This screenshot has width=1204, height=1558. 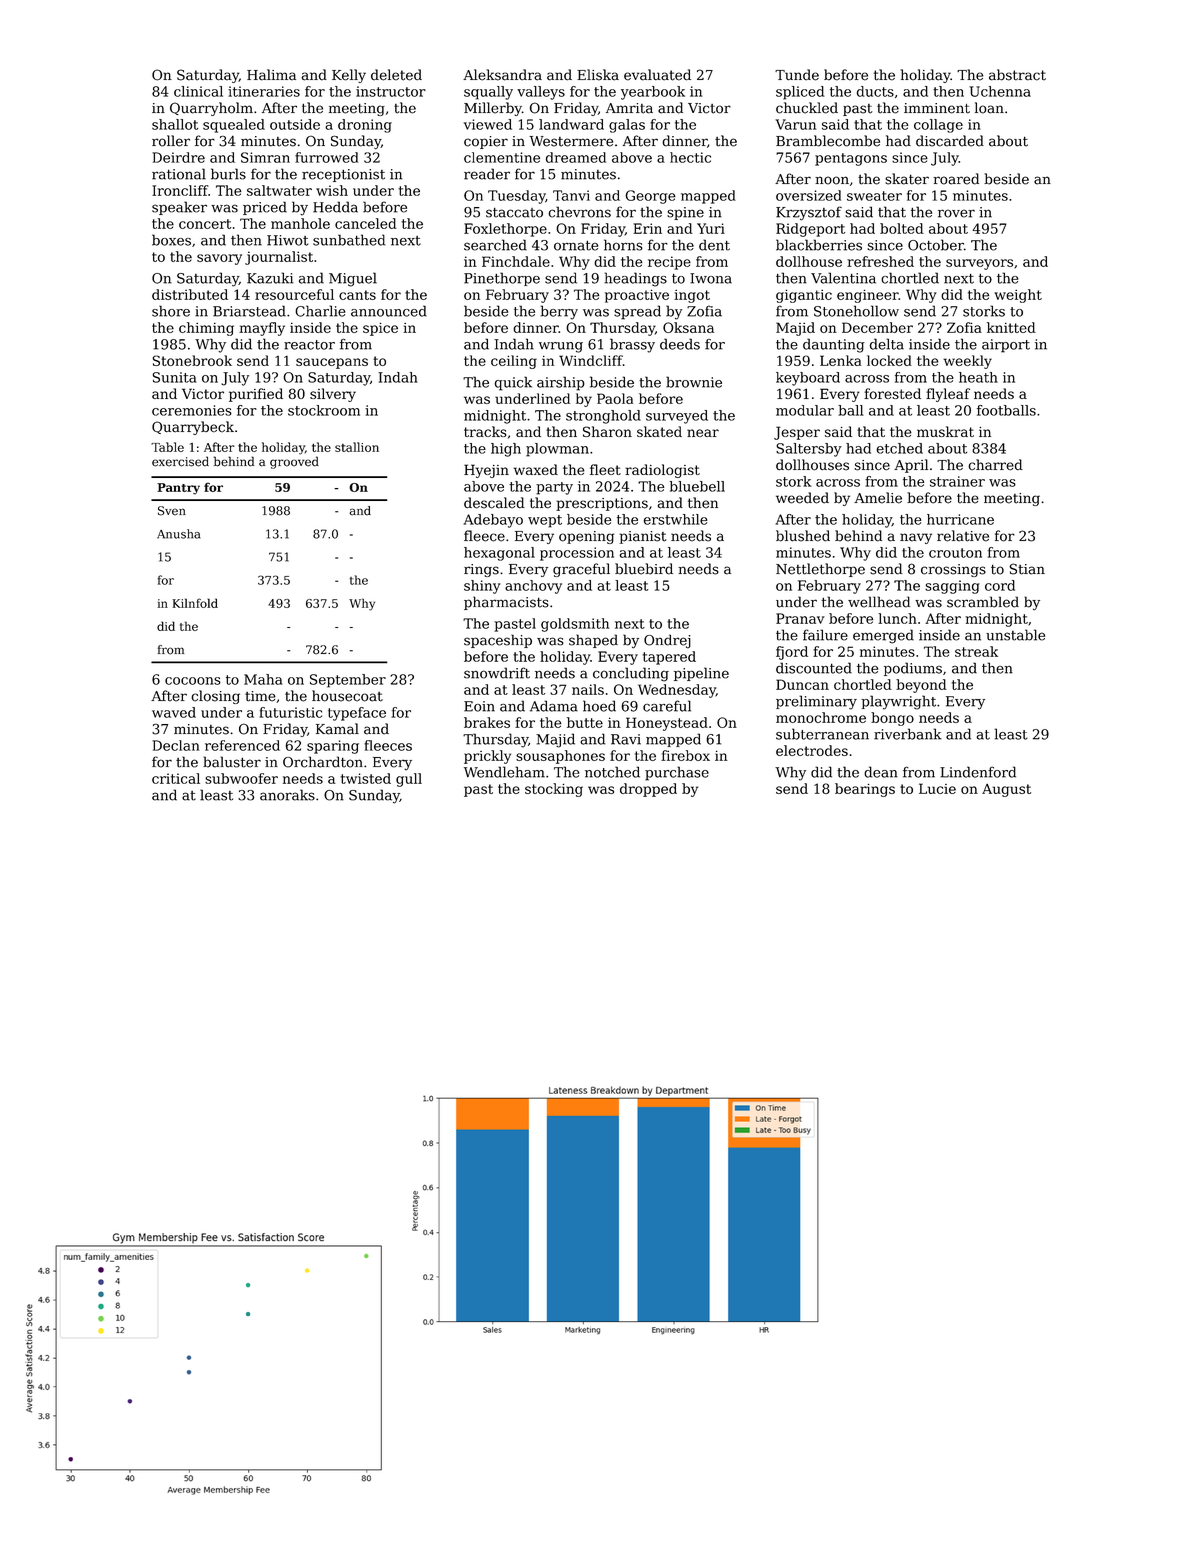 What do you see at coordinates (242, 745) in the screenshot?
I see `referenced` at bounding box center [242, 745].
